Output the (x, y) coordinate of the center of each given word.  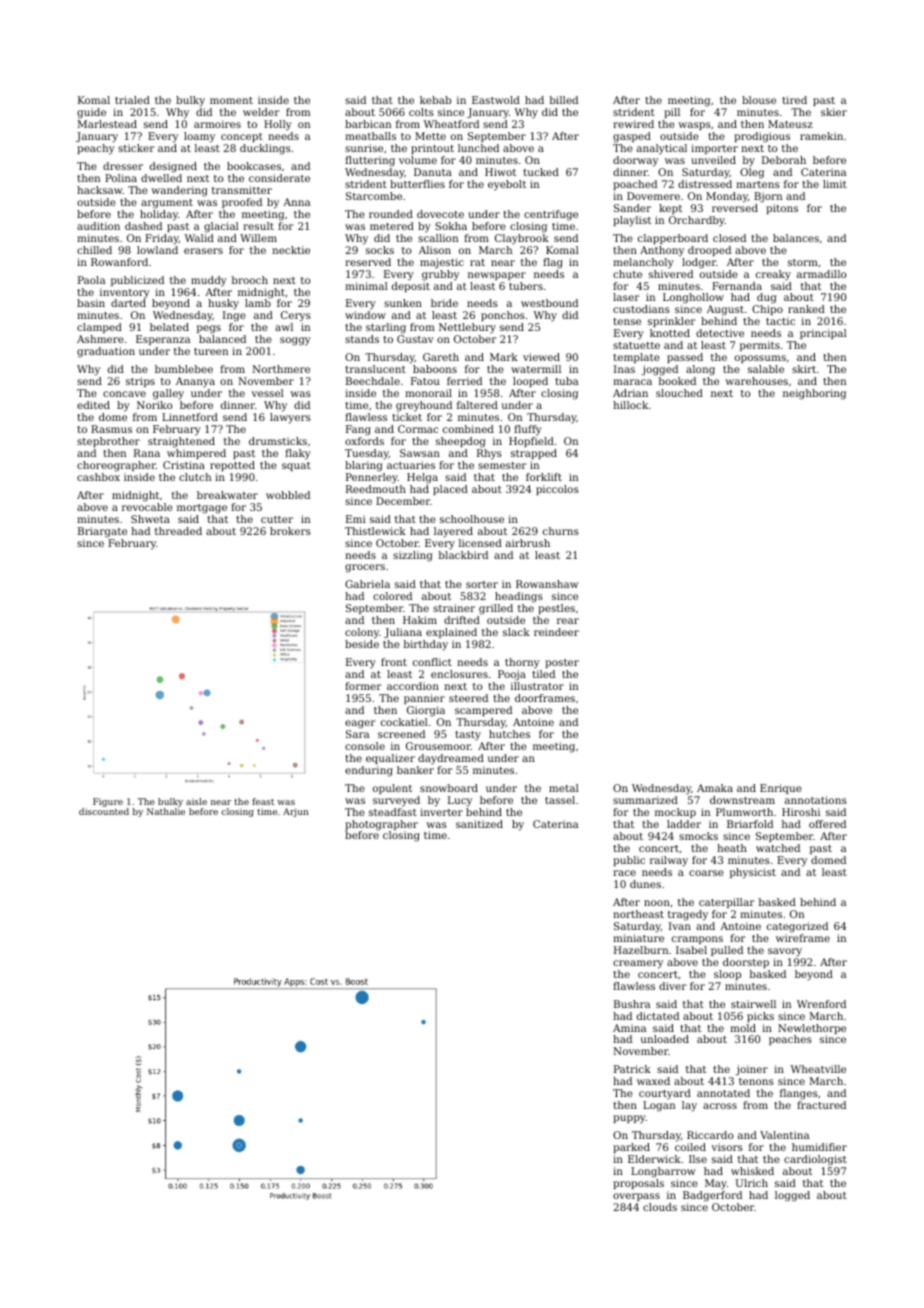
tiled (543, 674)
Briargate (102, 532)
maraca (632, 382)
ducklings (265, 149)
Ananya (195, 382)
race (624, 873)
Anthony (662, 251)
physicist (753, 873)
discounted (104, 811)
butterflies (417, 184)
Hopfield (531, 442)
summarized (645, 800)
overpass (636, 1197)
